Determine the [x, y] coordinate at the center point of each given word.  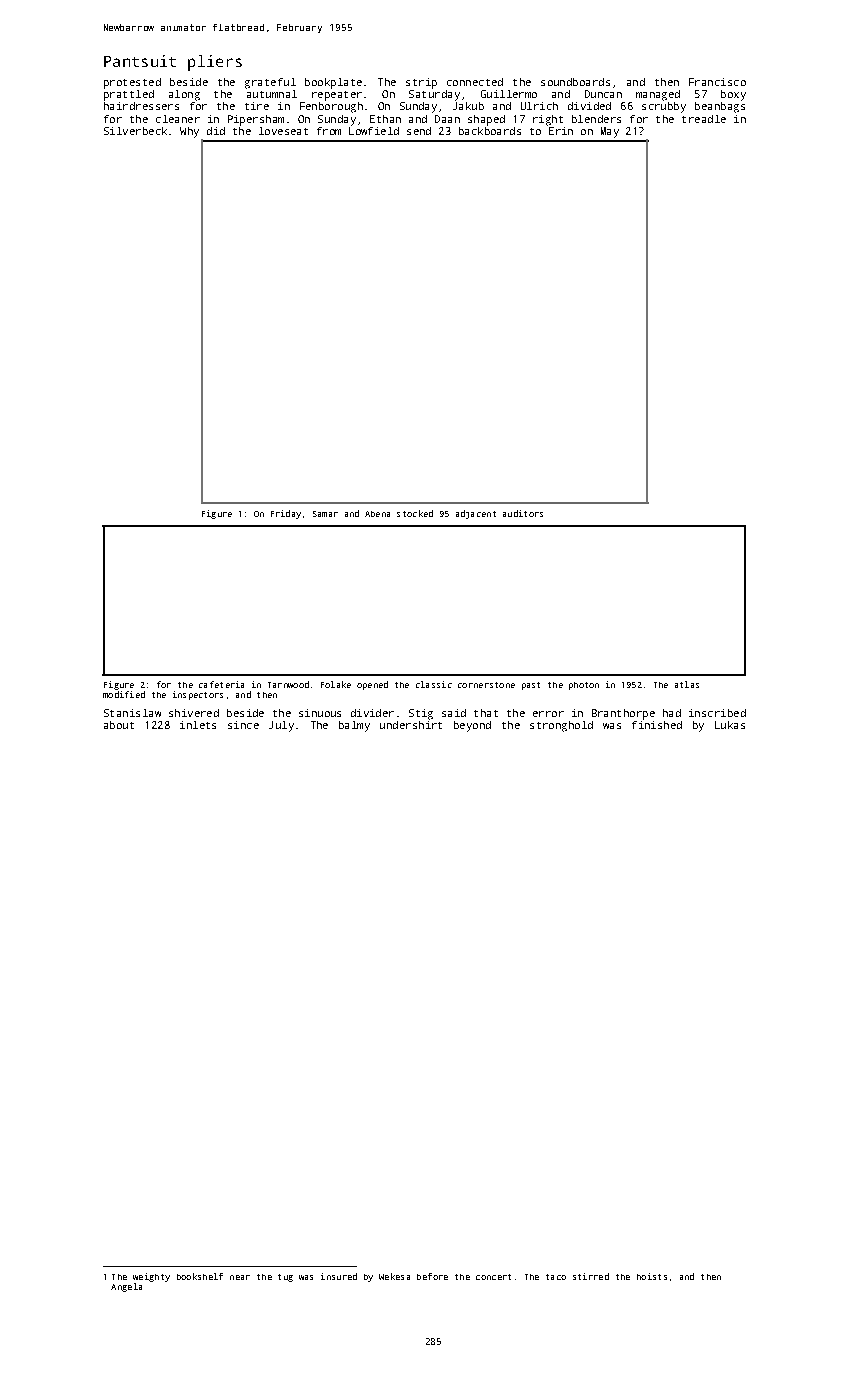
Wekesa [394, 1276]
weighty [151, 1277]
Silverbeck [135, 131]
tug [285, 1278]
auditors [523, 513]
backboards [490, 131]
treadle [704, 119]
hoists [652, 1276]
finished [657, 725]
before [432, 1276]
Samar [325, 514]
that [486, 713]
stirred [591, 1276]
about [119, 725]
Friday [286, 514]
